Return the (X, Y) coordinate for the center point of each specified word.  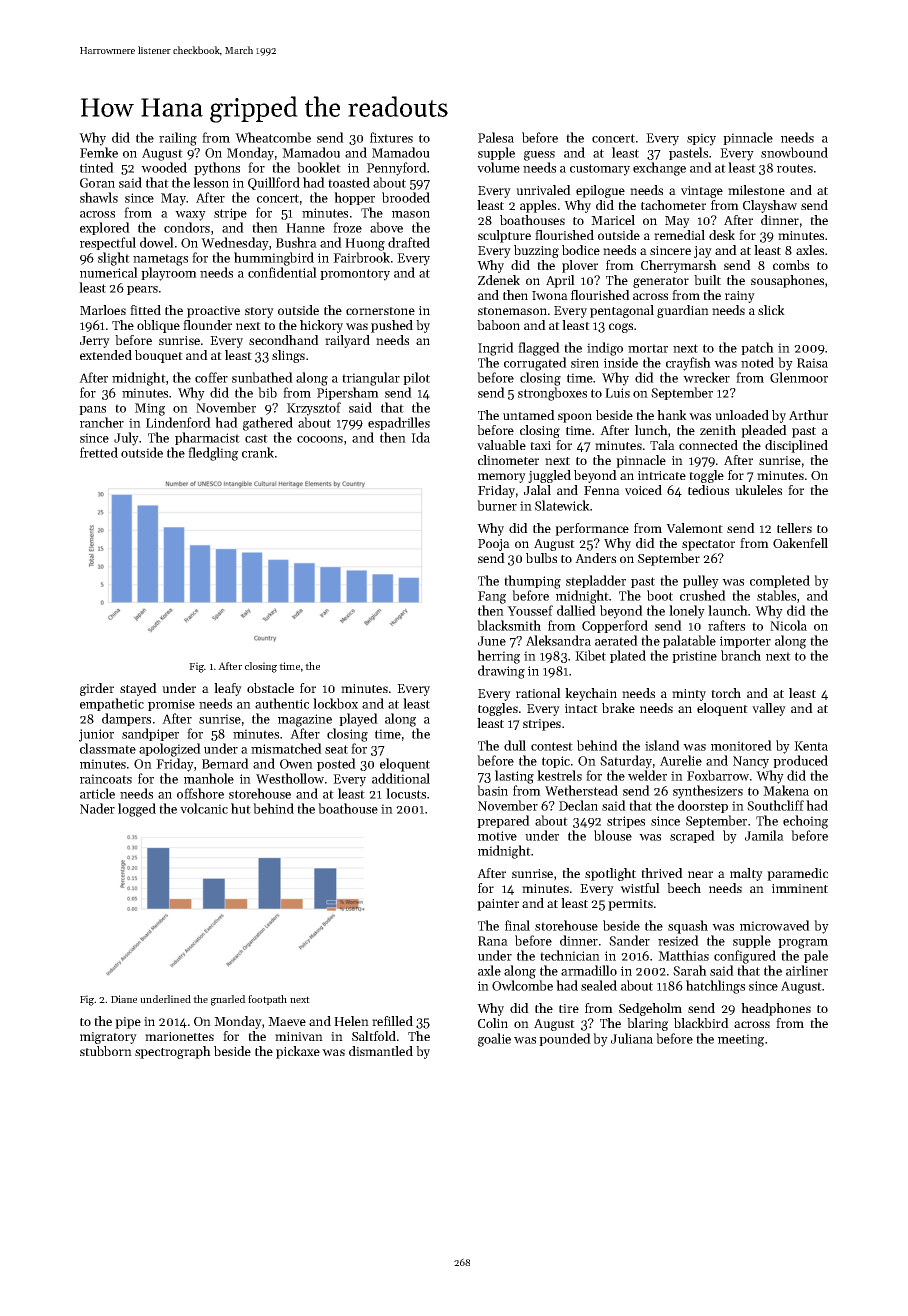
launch (728, 610)
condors (187, 227)
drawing (501, 672)
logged (137, 810)
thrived (662, 873)
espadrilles (399, 423)
